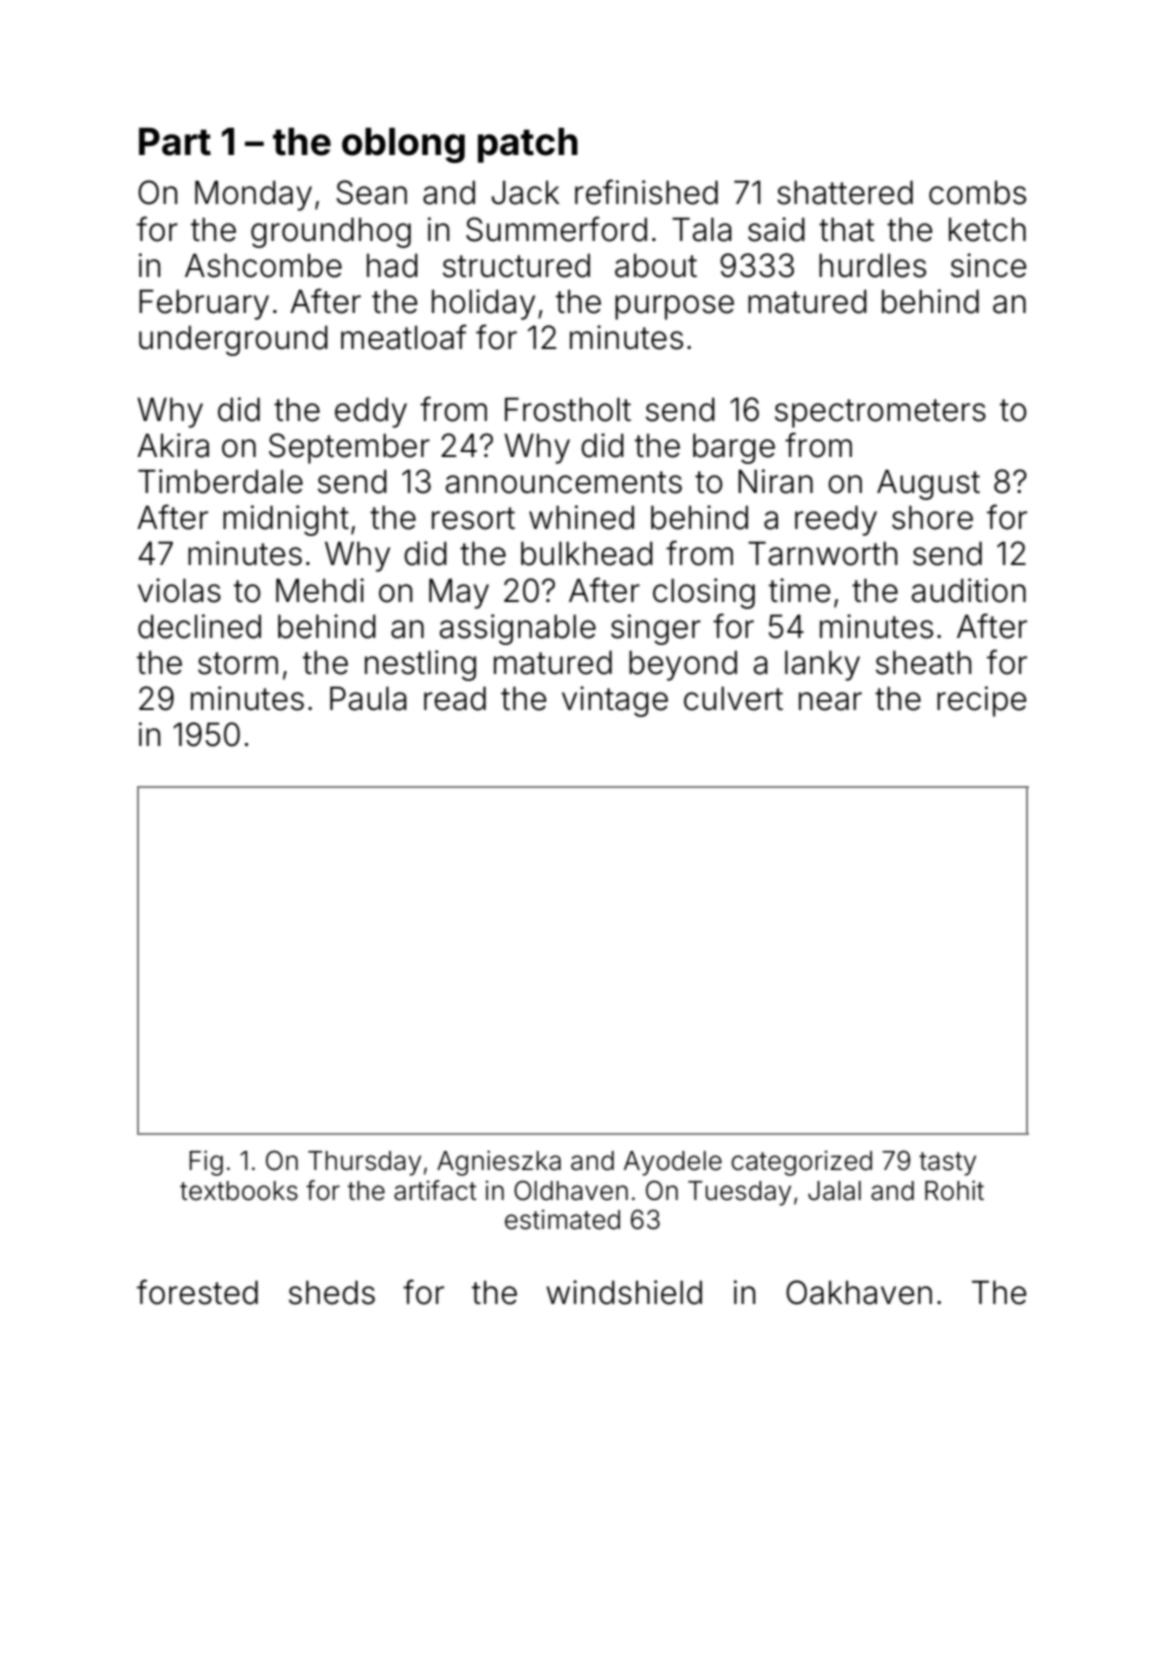  What do you see at coordinates (197, 1292) in the screenshot?
I see `forested` at bounding box center [197, 1292].
